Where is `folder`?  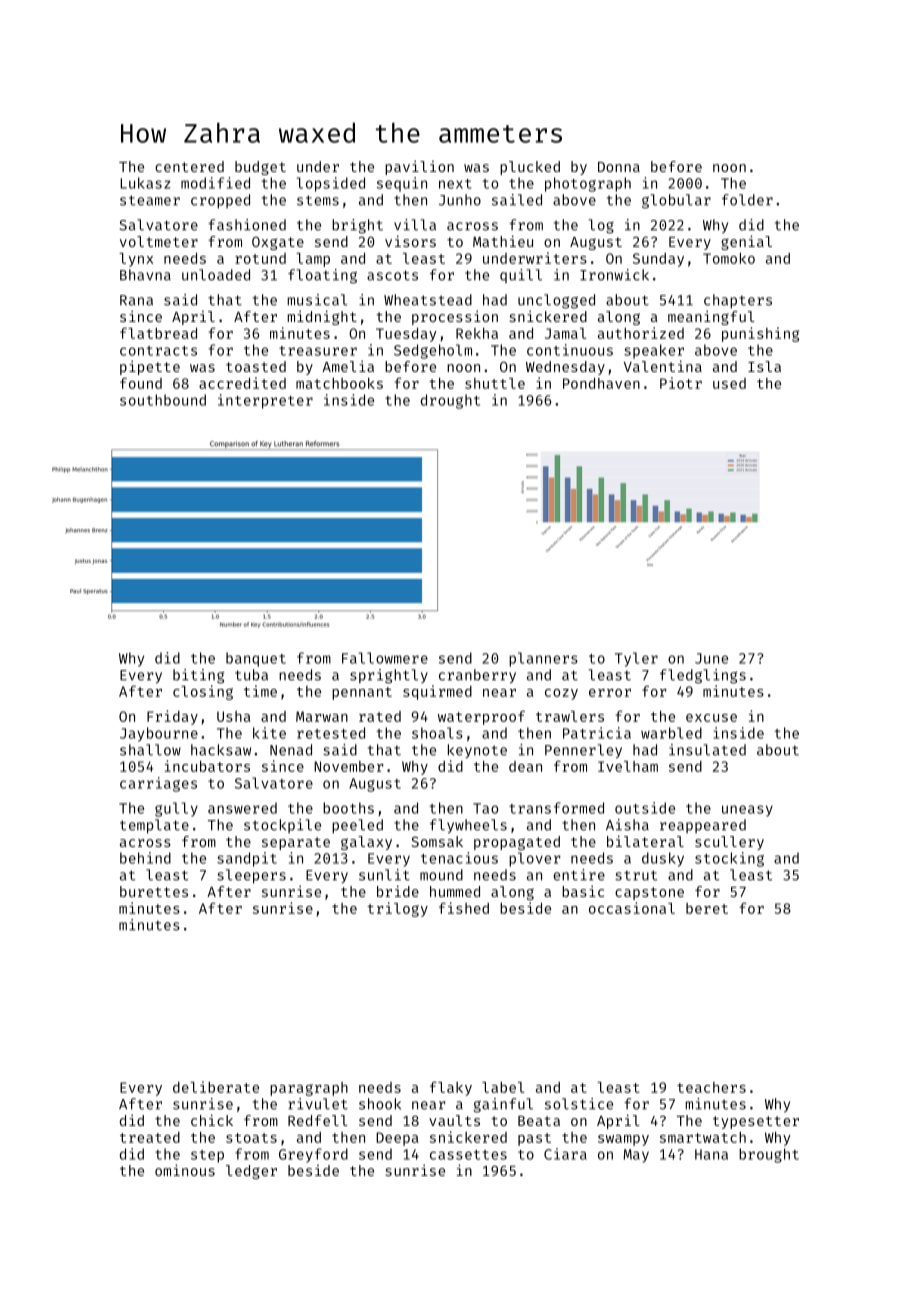
folder is located at coordinates (747, 200).
